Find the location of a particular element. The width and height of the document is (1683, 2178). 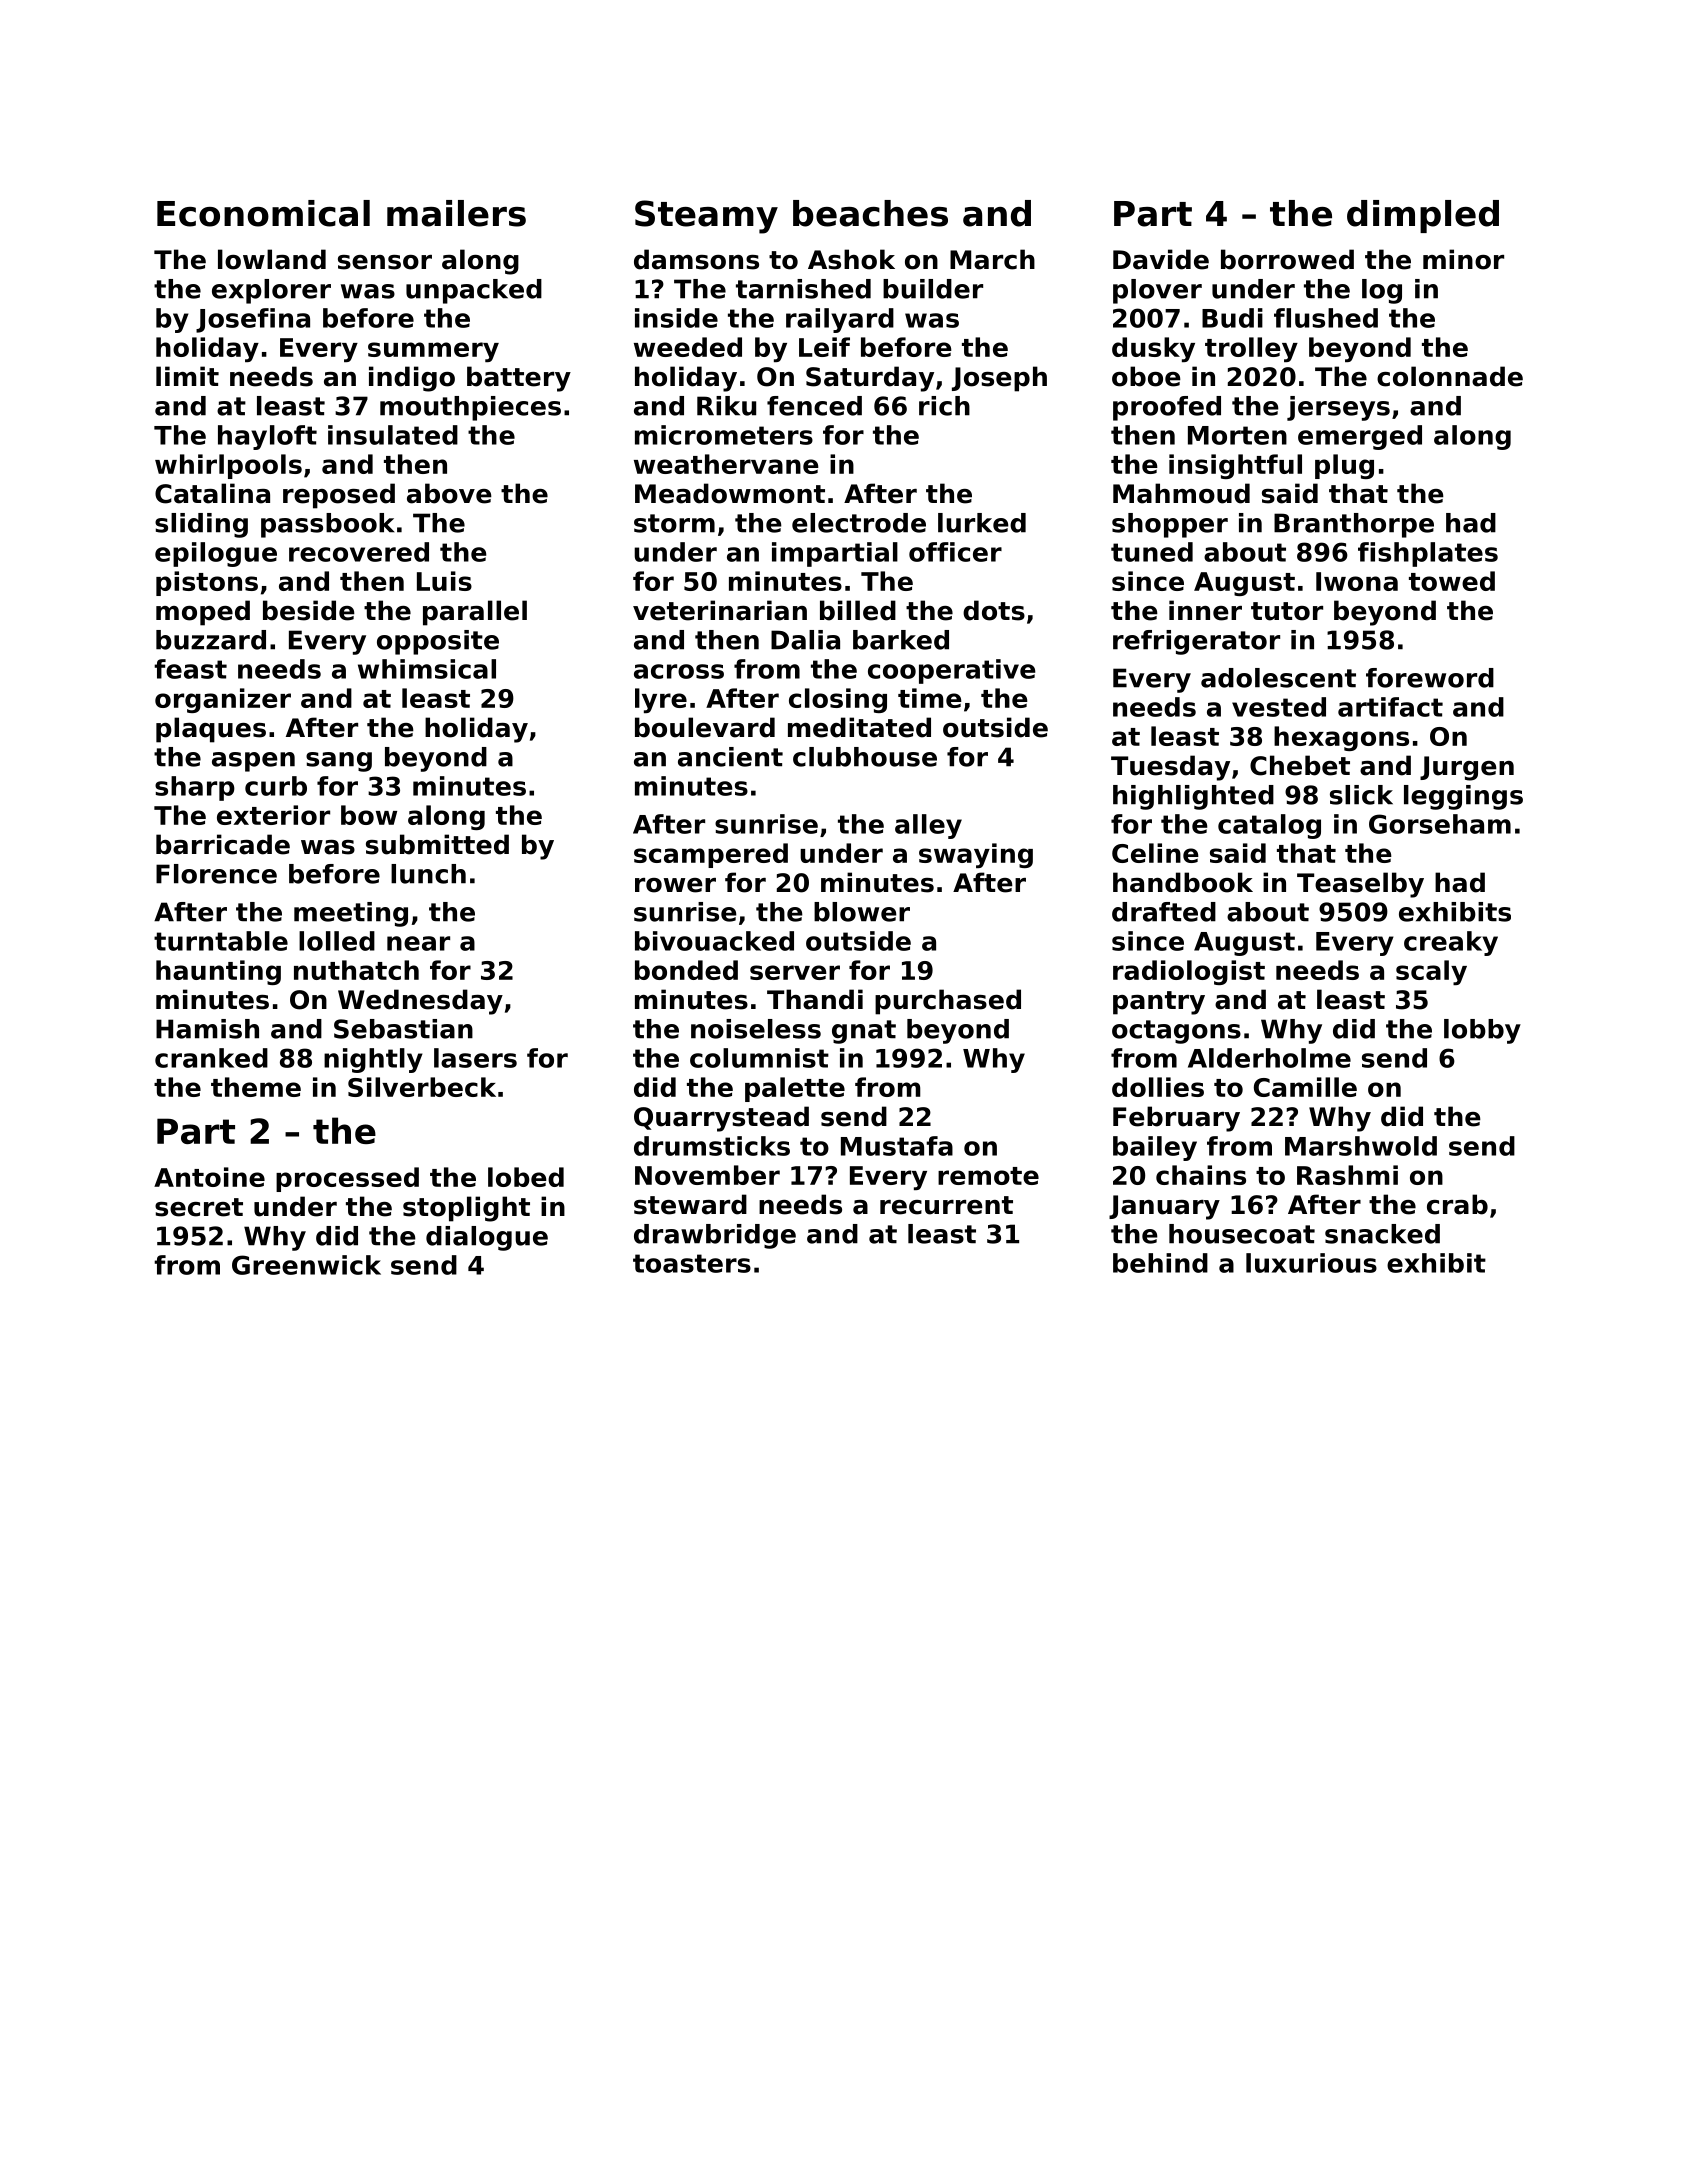

crab is located at coordinates (1457, 1204).
